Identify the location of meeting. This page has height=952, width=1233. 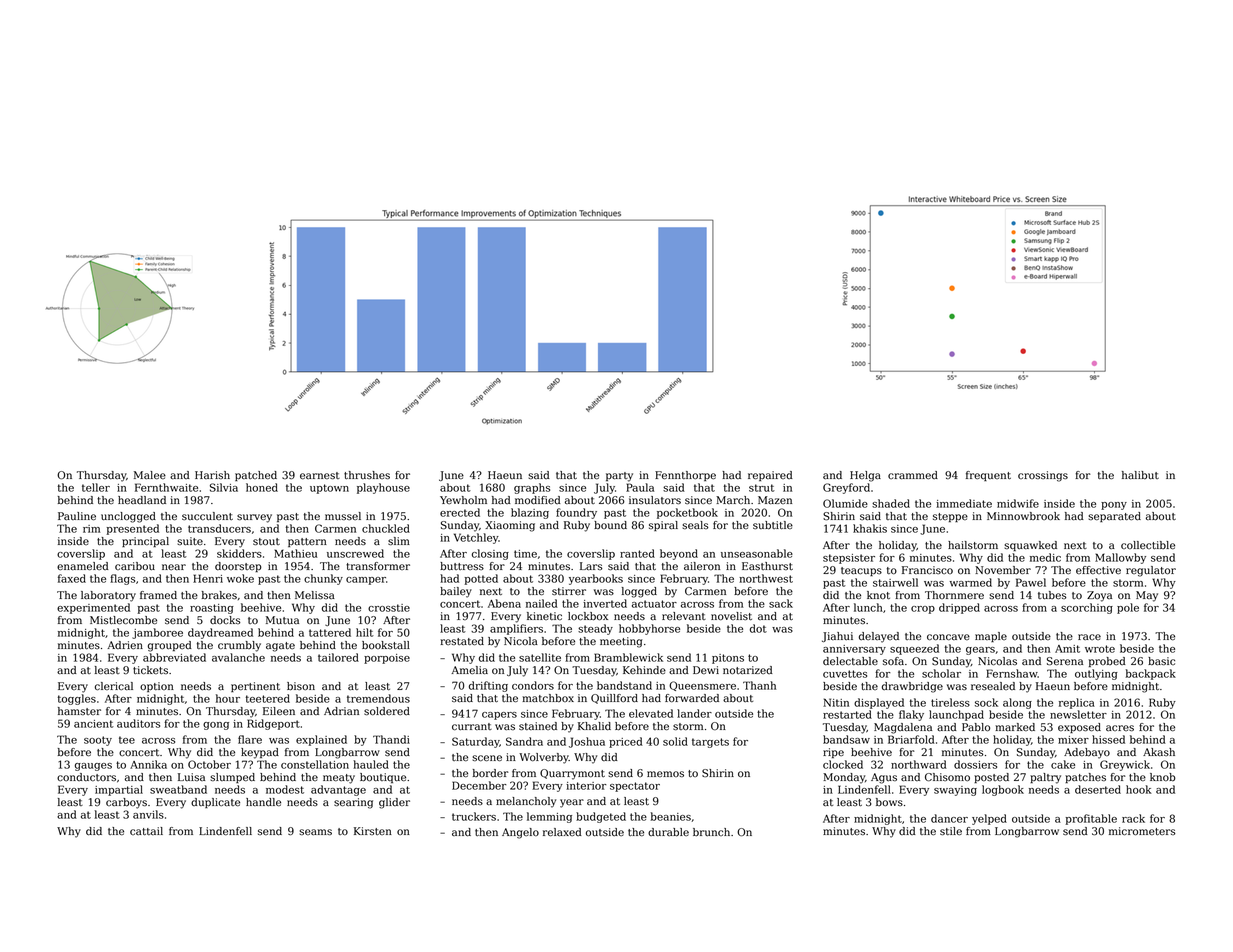
(621, 642).
